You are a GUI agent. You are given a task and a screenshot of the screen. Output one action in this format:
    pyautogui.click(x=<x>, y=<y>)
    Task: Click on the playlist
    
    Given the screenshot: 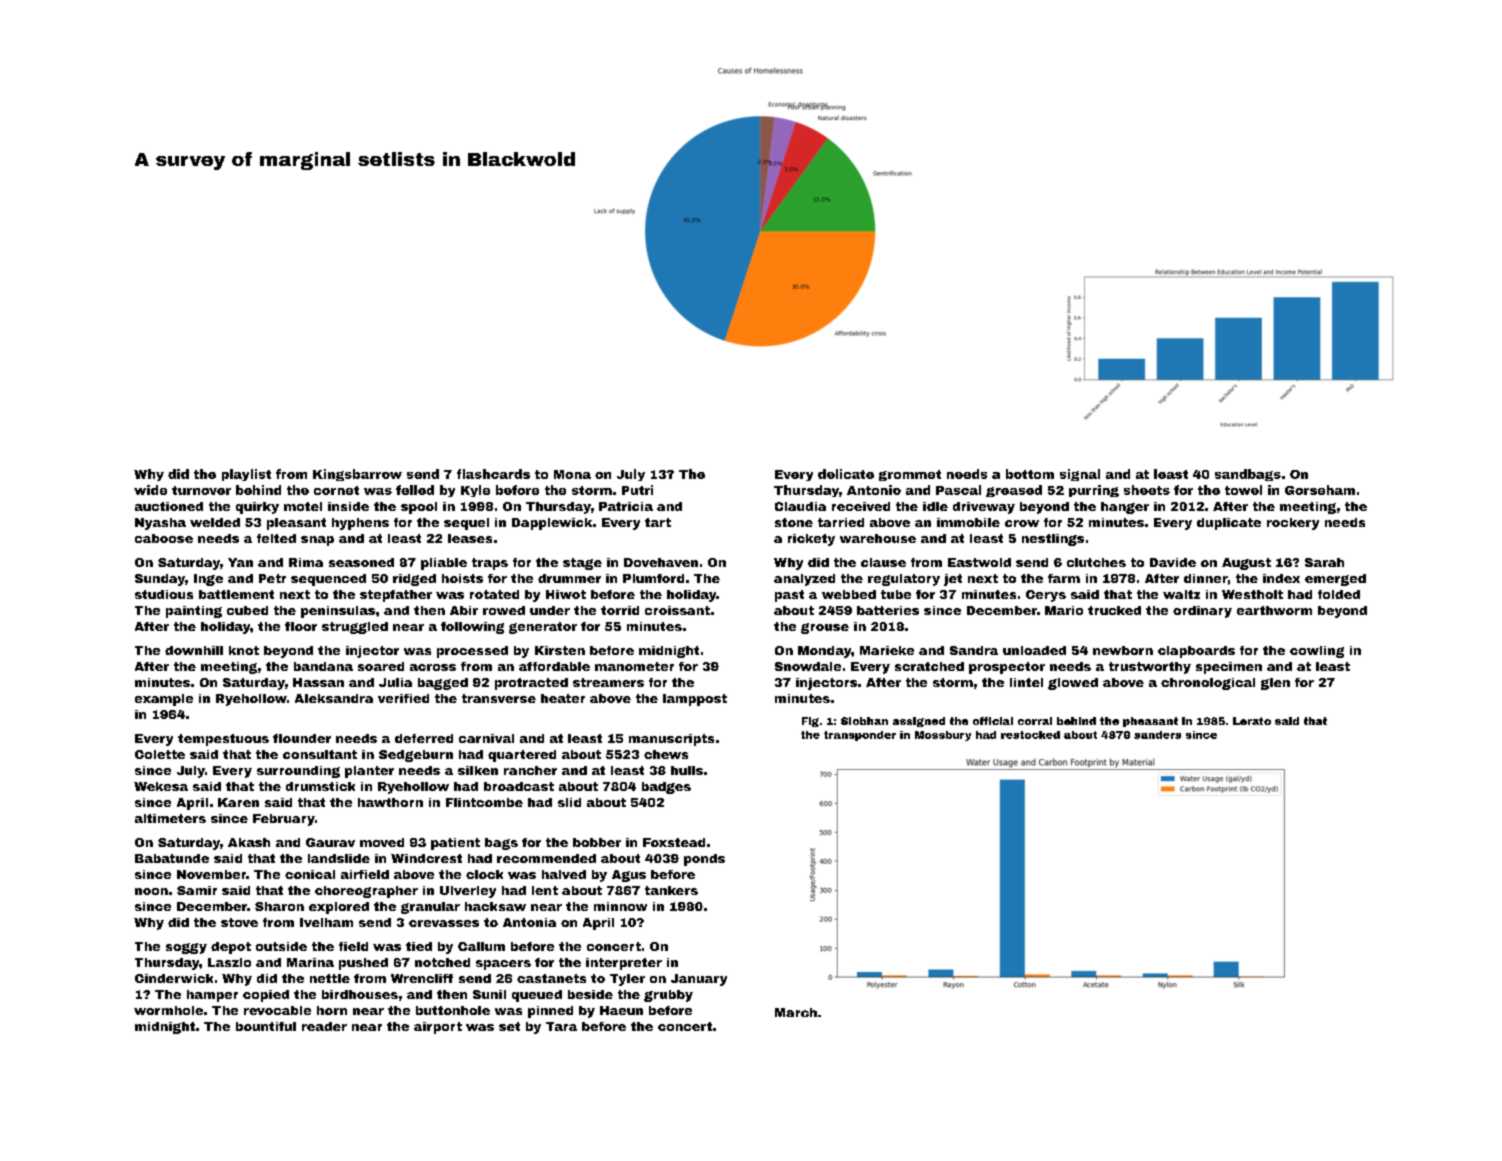 What is the action you would take?
    pyautogui.click(x=246, y=475)
